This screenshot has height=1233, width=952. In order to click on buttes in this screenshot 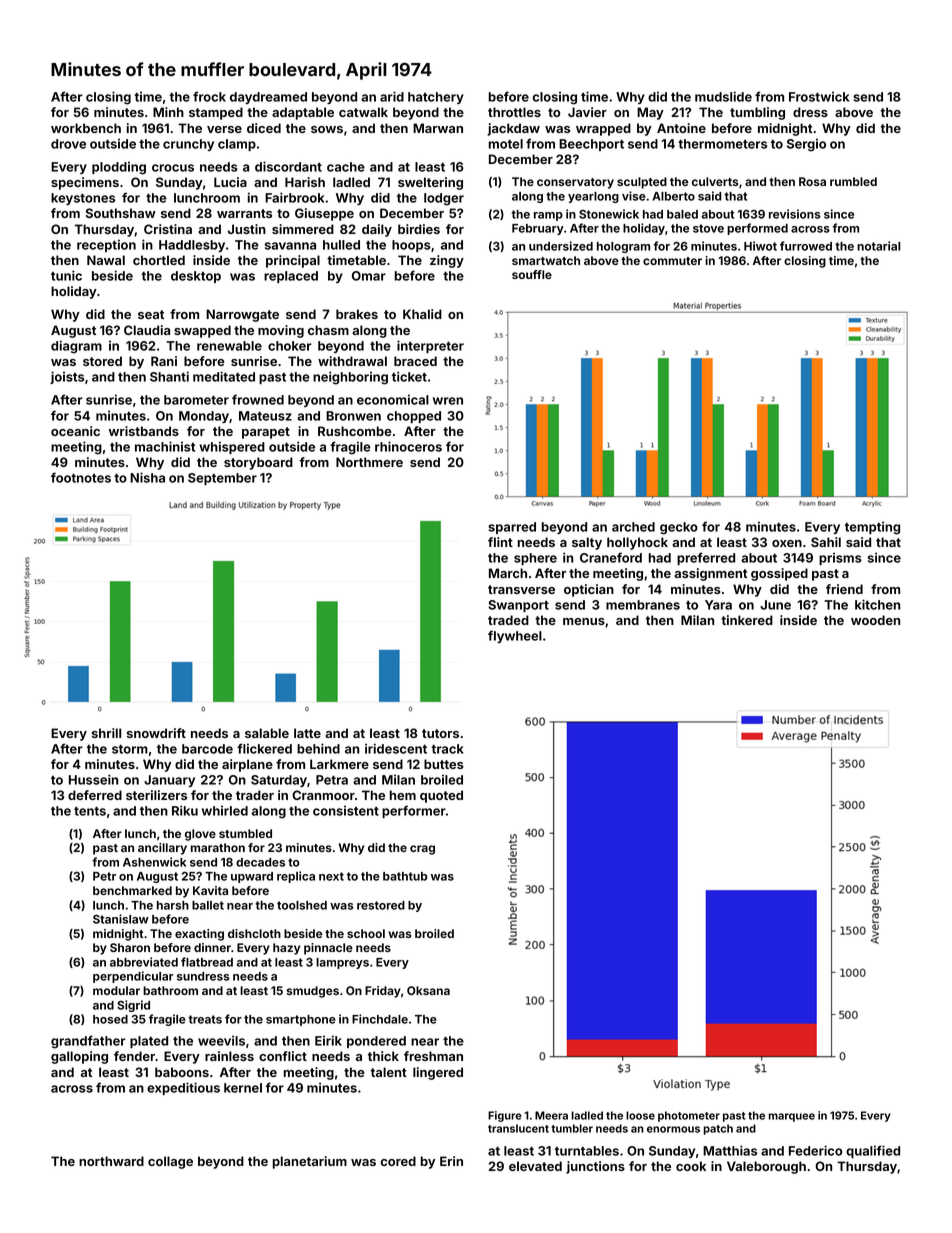, I will do `click(444, 764)`.
